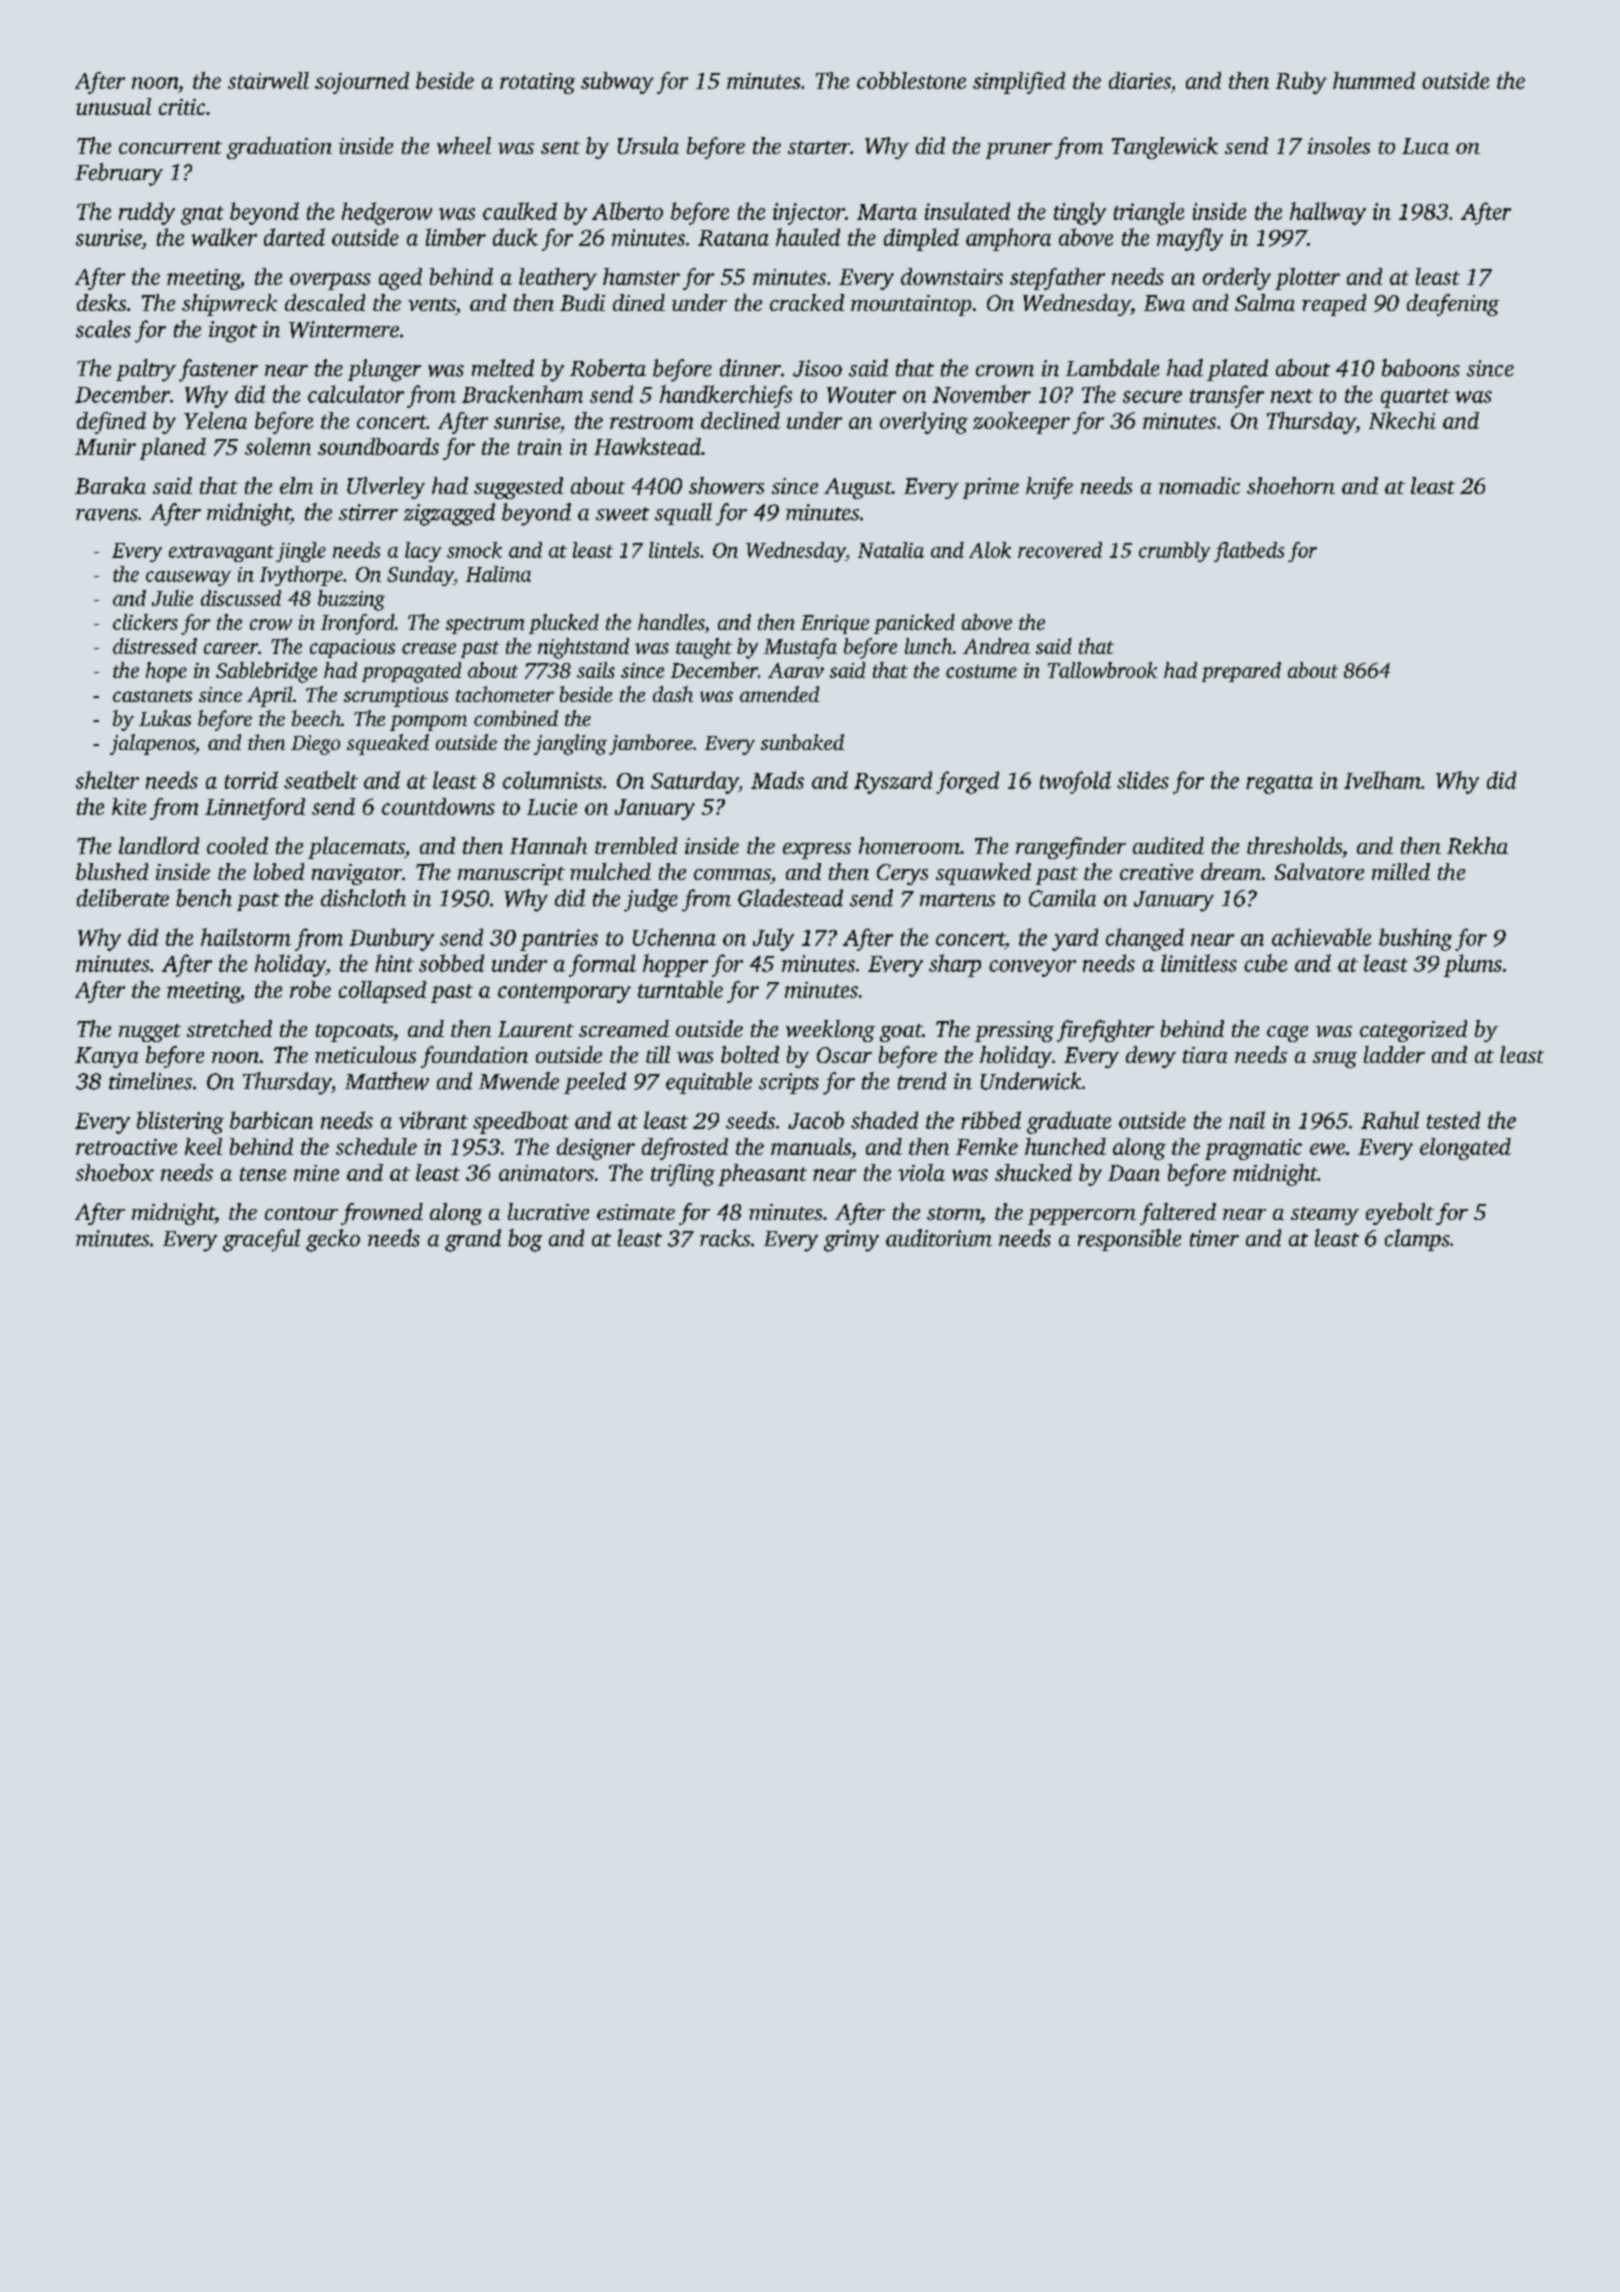 The image size is (1620, 2292). Describe the element at coordinates (924, 423) in the screenshot. I see `overlying` at that location.
